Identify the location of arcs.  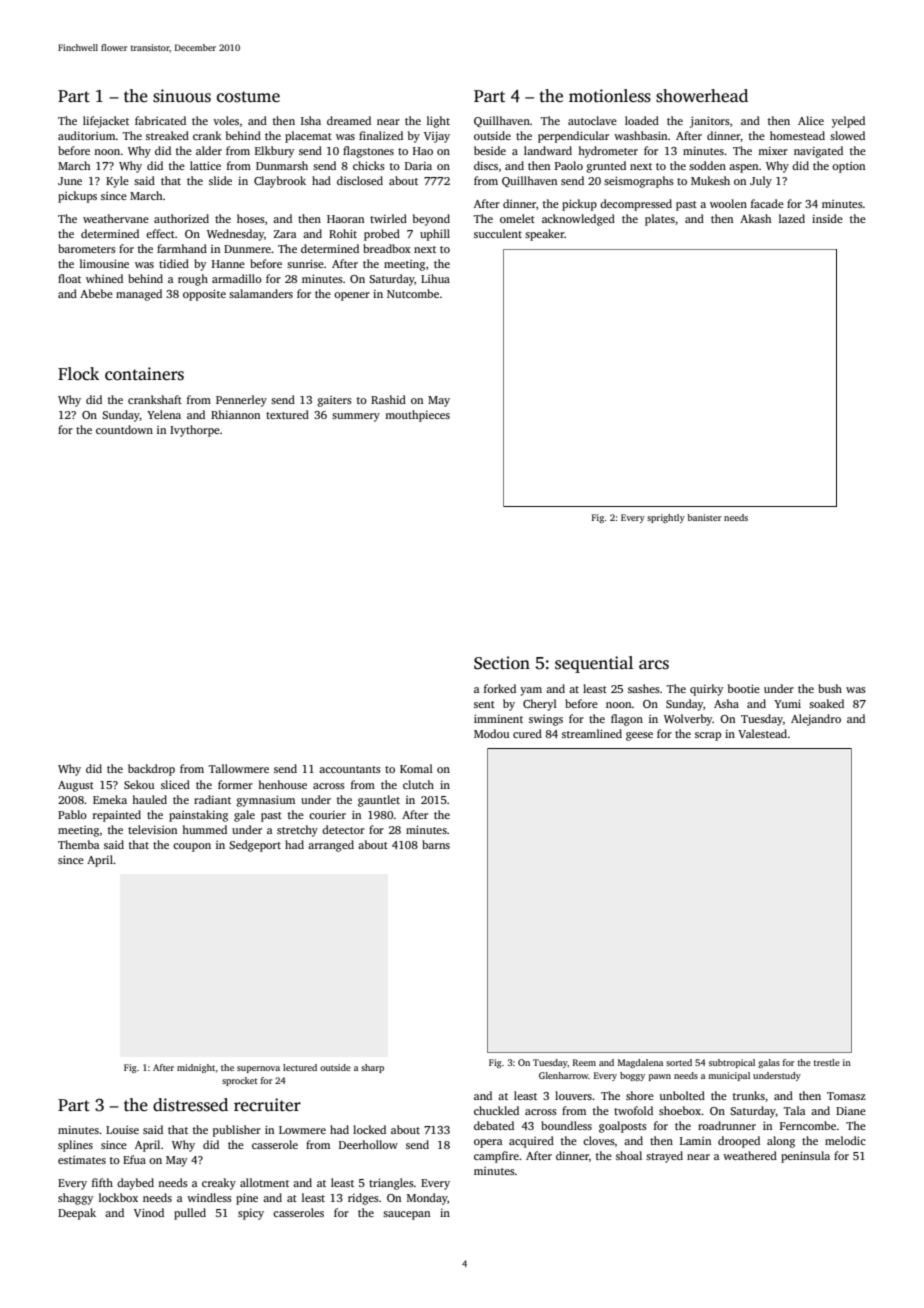
(654, 665).
